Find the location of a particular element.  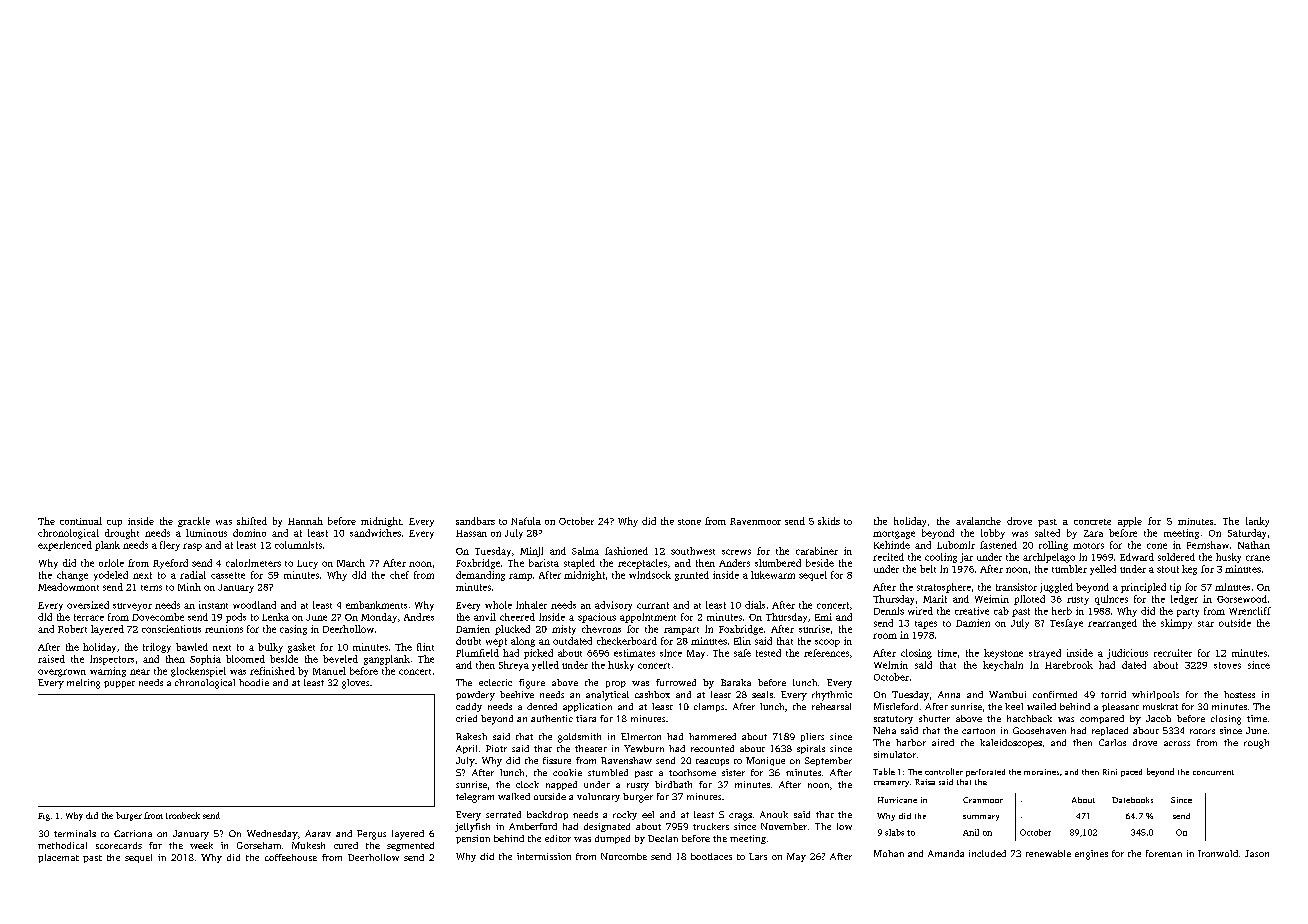

continual is located at coordinates (81, 521).
